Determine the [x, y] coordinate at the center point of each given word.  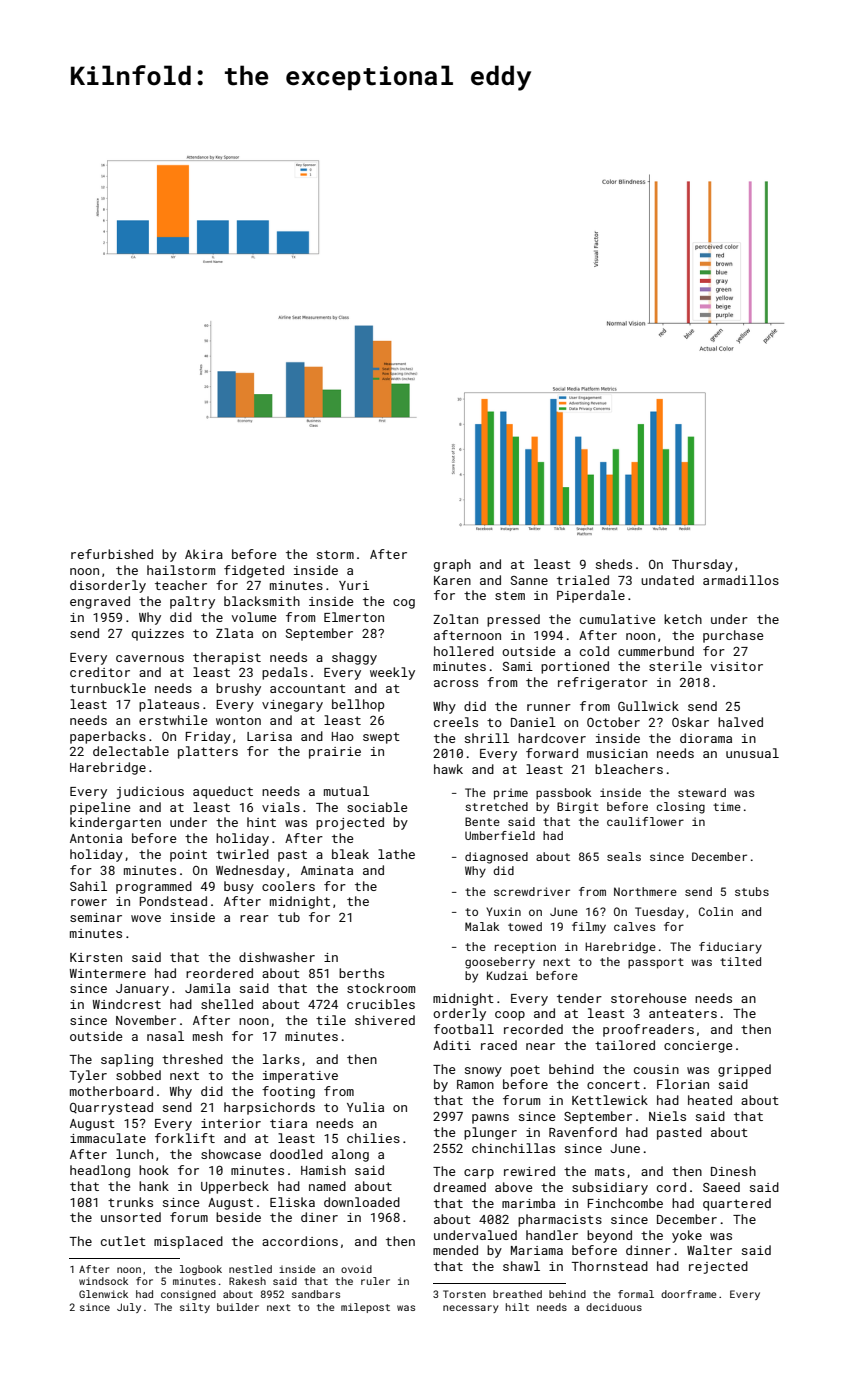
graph [452, 565]
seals [624, 856]
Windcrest [127, 1004]
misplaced [188, 1242]
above [513, 1187]
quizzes [158, 635]
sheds [614, 564]
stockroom [381, 988]
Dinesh [733, 1171]
